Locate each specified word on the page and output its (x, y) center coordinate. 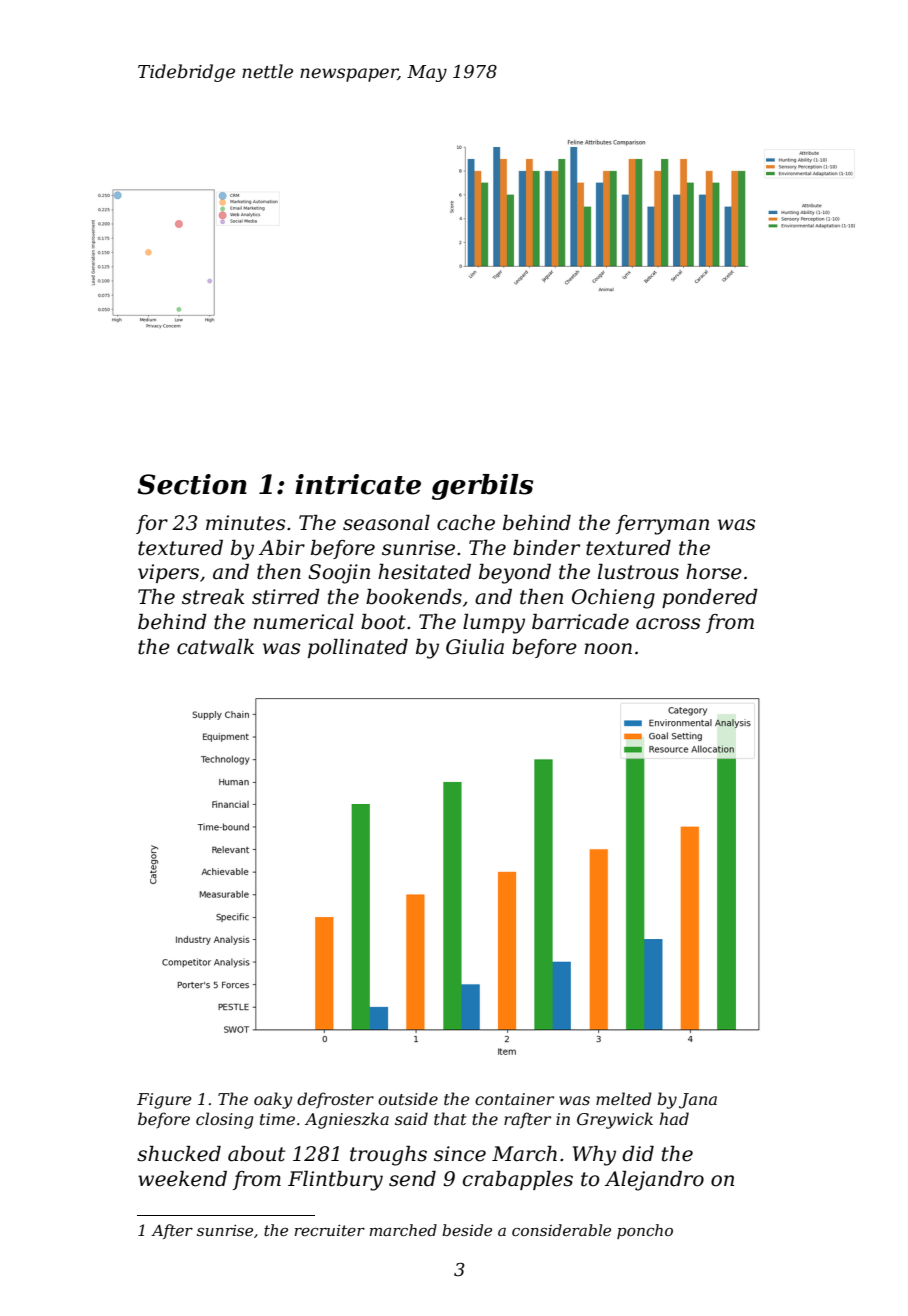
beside (467, 1230)
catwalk (215, 647)
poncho (645, 1231)
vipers (168, 573)
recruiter (329, 1230)
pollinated (358, 648)
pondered (710, 598)
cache (466, 523)
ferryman (662, 525)
